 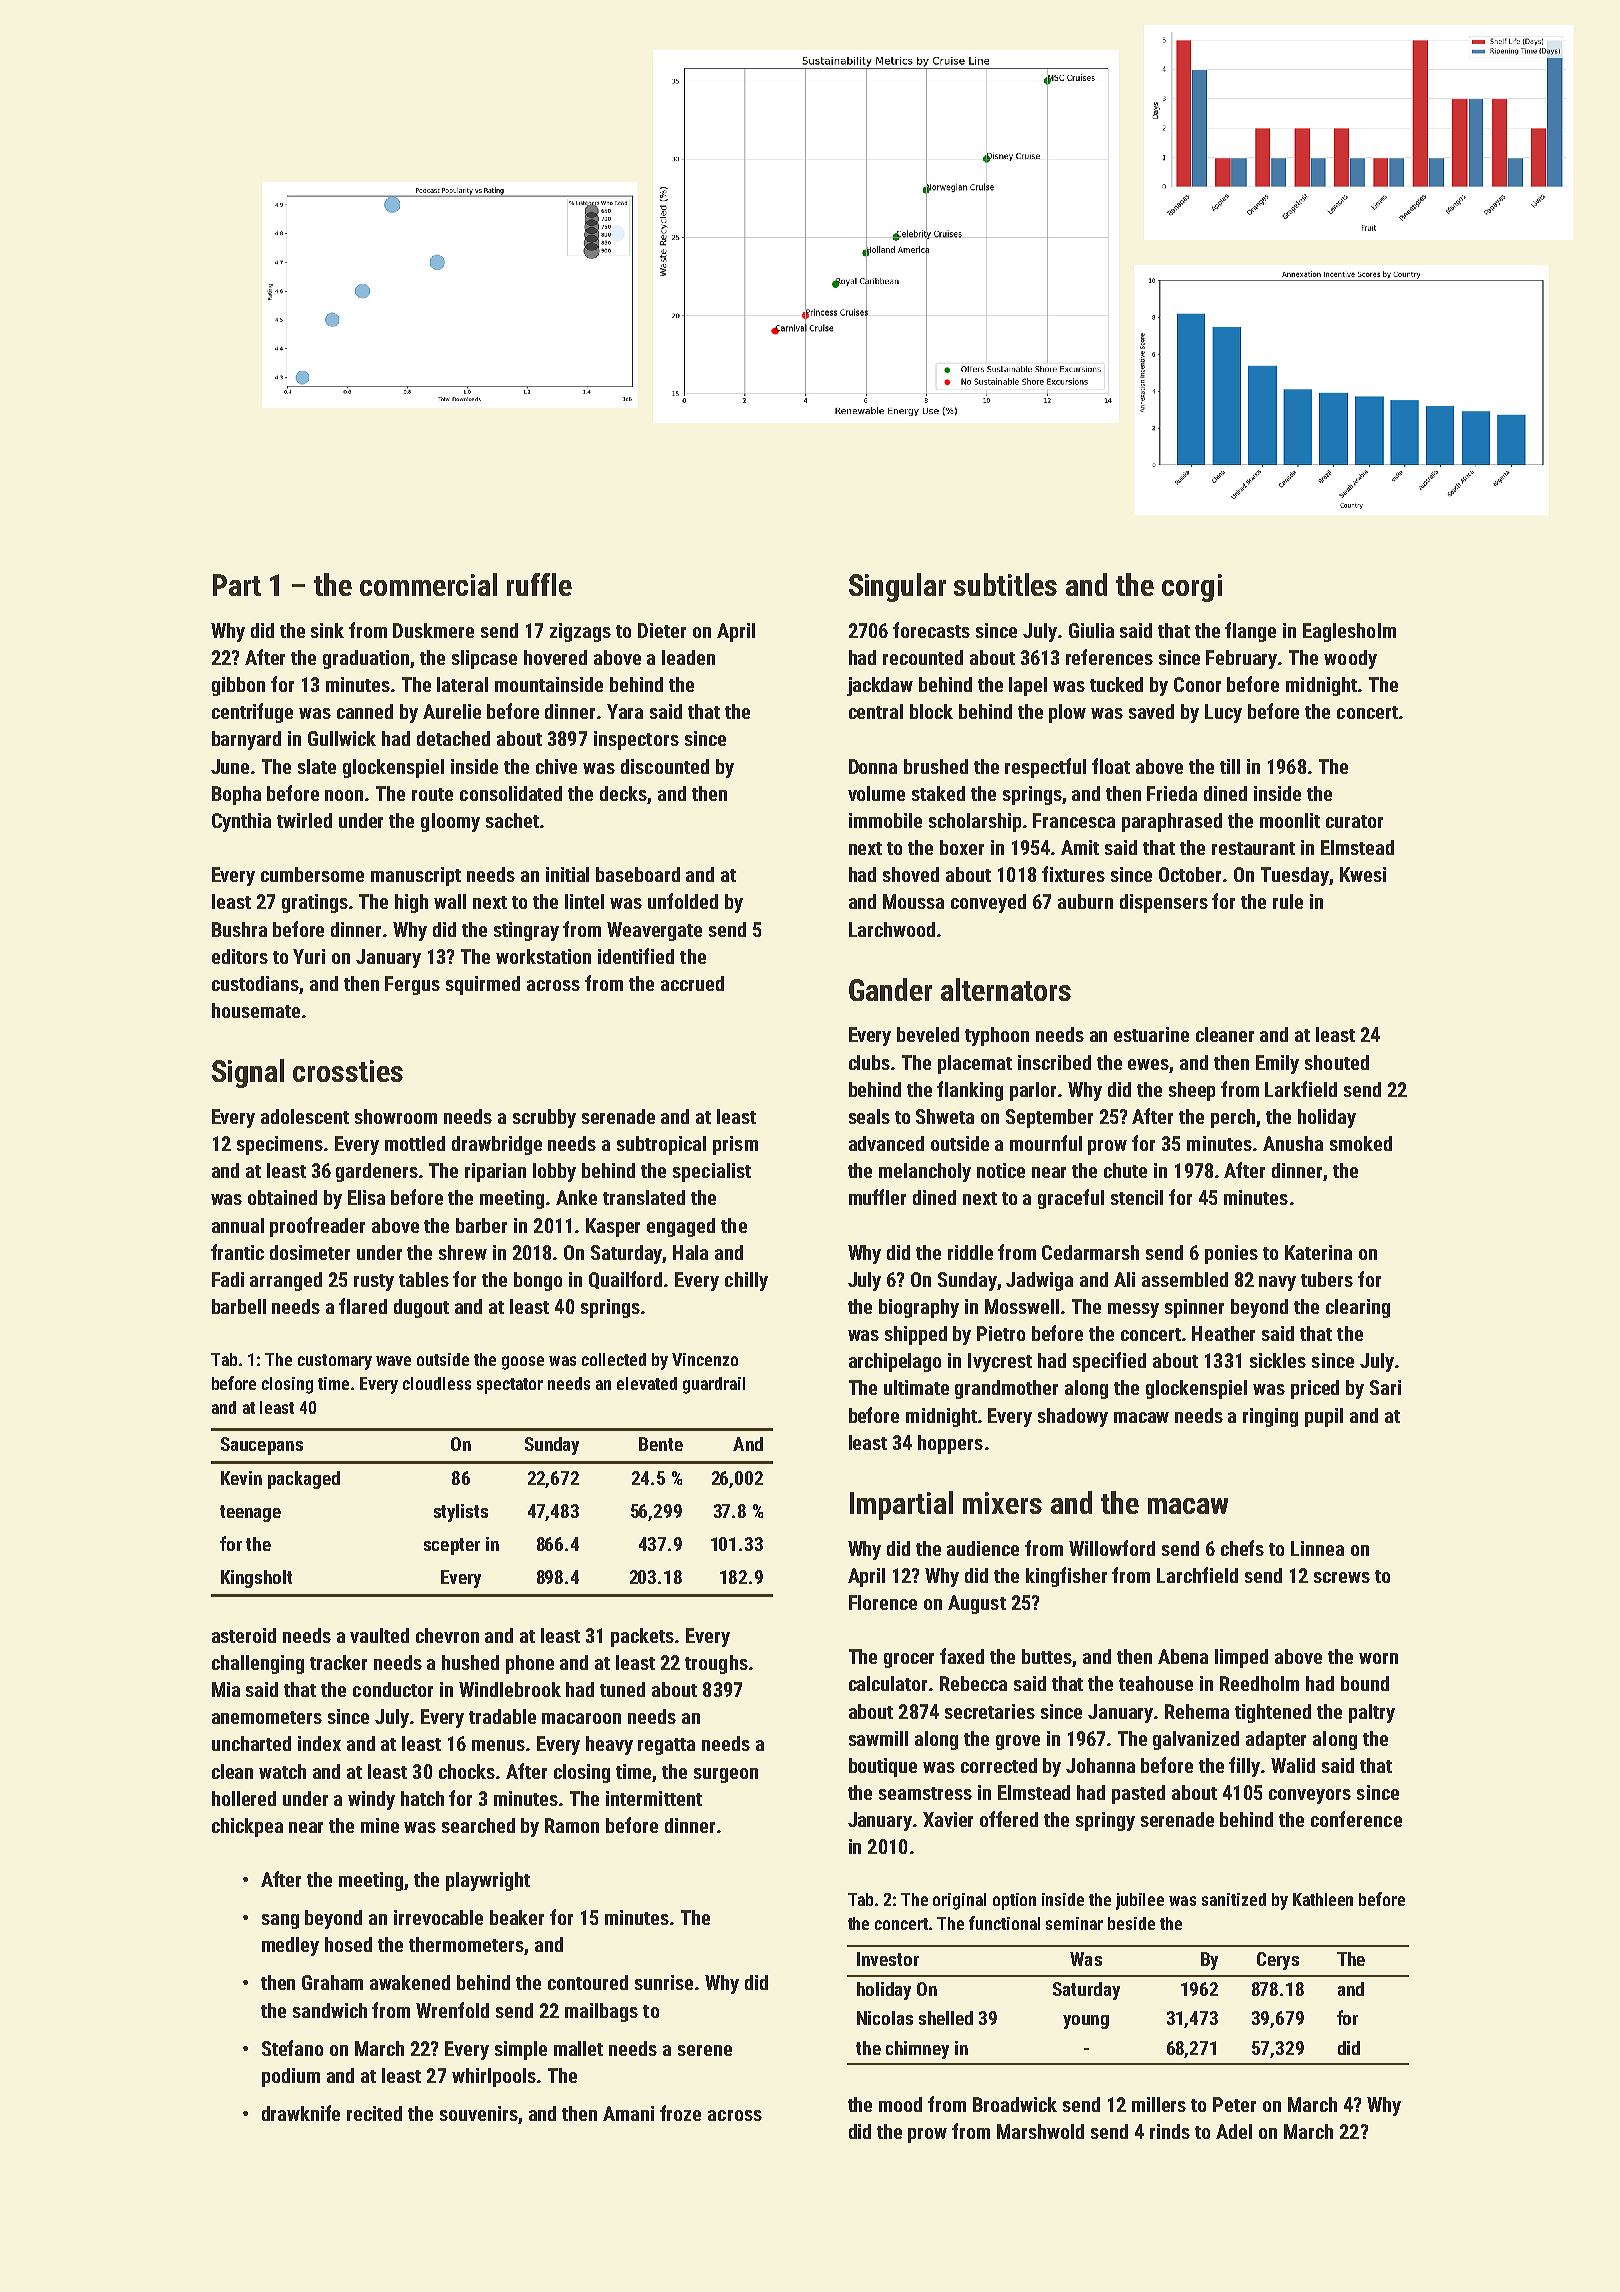 What do you see at coordinates (931, 711) in the screenshot?
I see `block` at bounding box center [931, 711].
